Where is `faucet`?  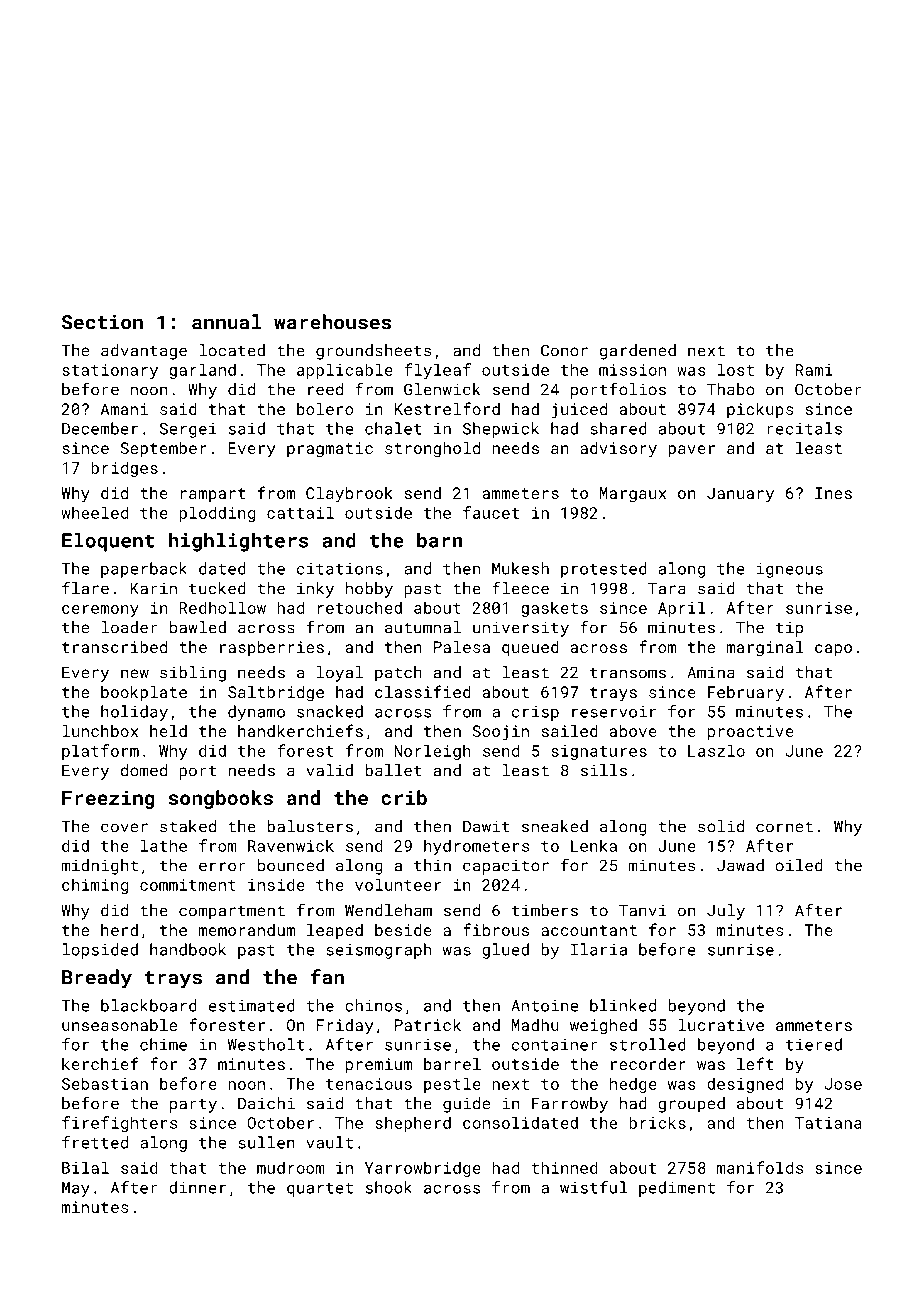
faucet is located at coordinates (491, 512).
